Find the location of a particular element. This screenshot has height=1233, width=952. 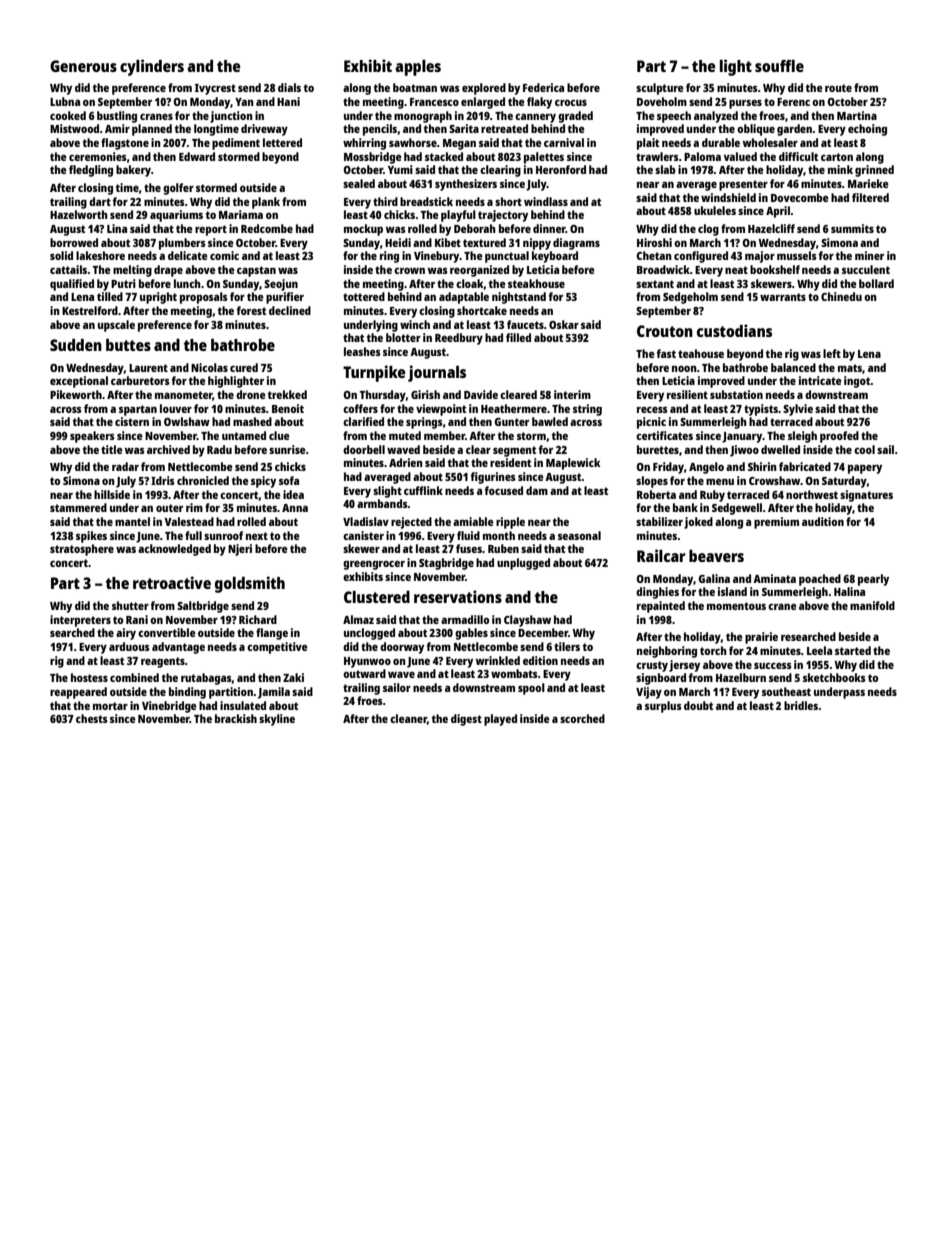

Seojun is located at coordinates (281, 285).
